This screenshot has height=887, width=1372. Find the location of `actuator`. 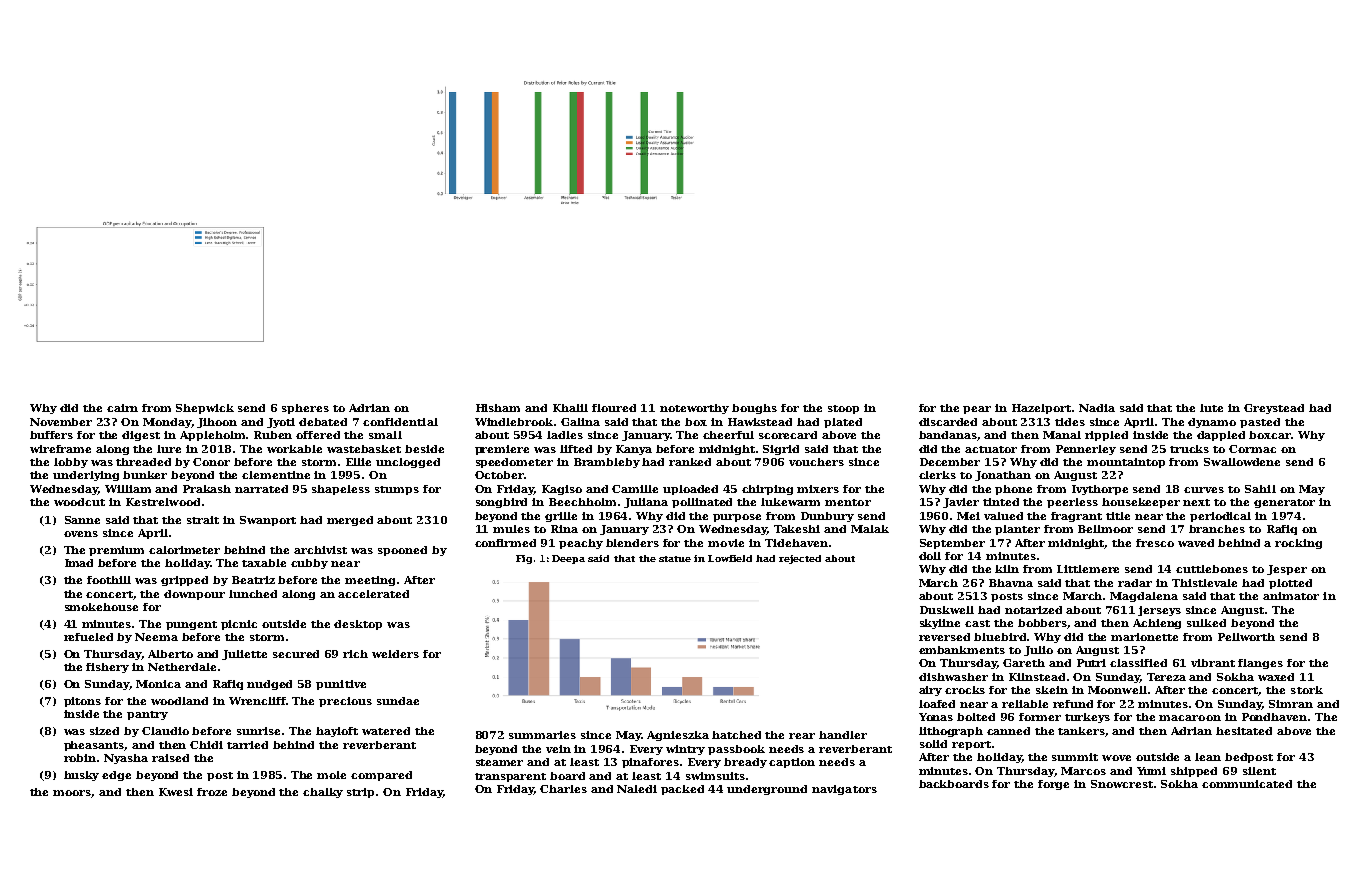

actuator is located at coordinates (991, 449).
